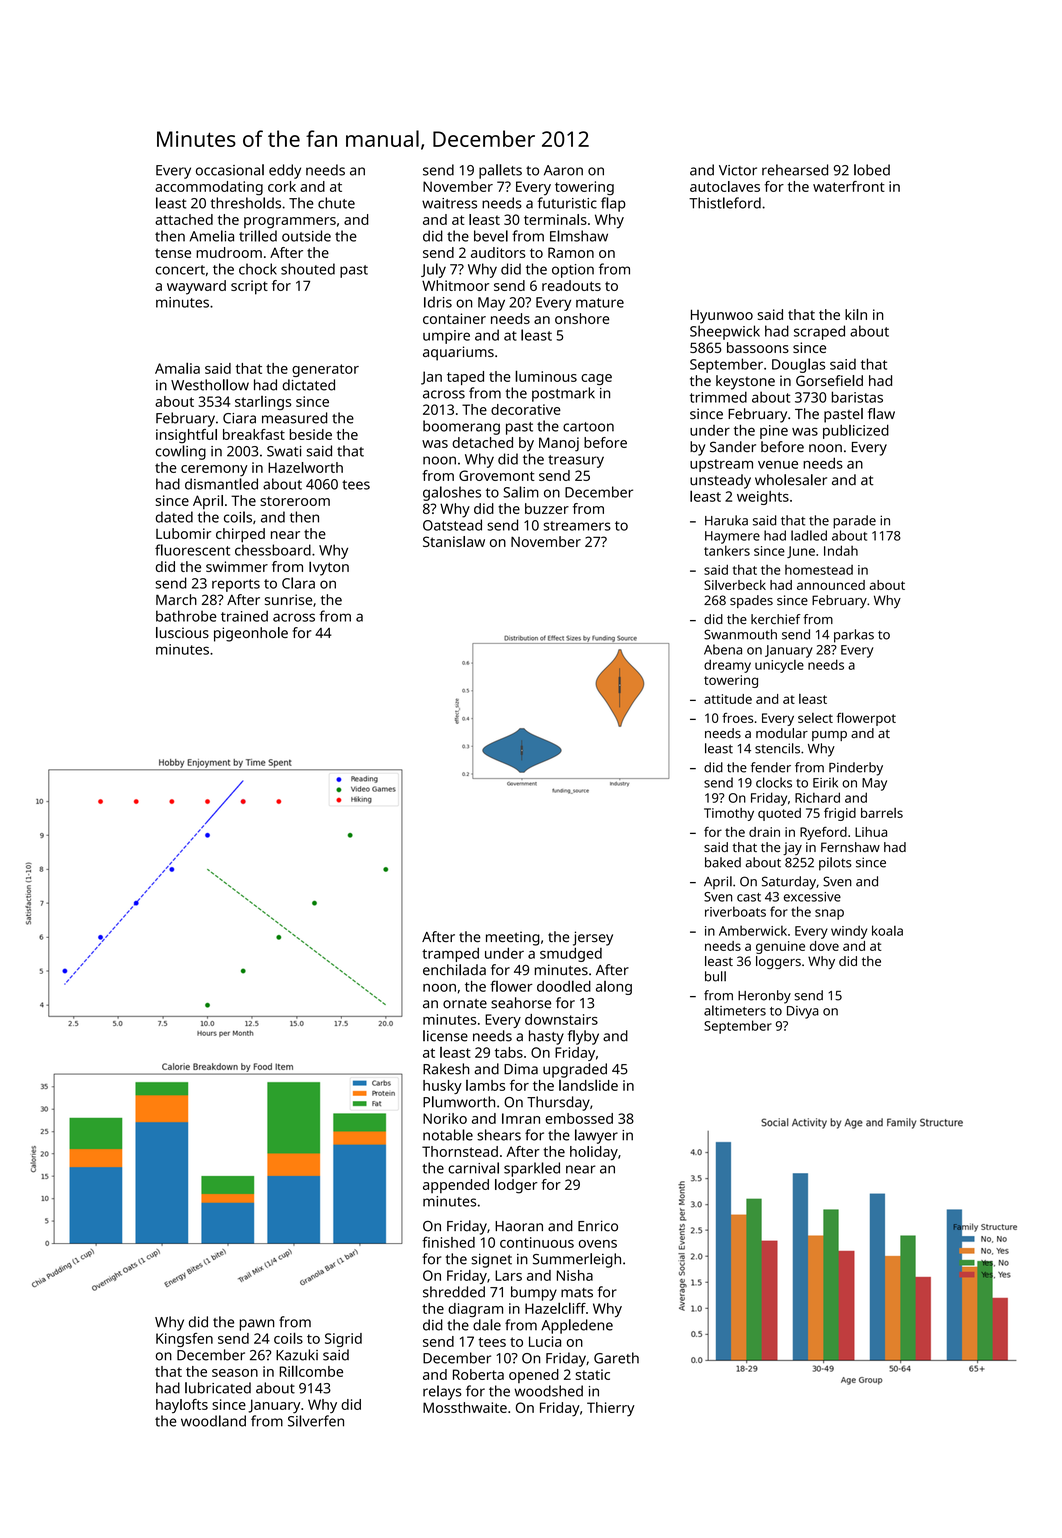 The width and height of the screenshot is (1062, 1538). What do you see at coordinates (854, 636) in the screenshot?
I see `parkas` at bounding box center [854, 636].
